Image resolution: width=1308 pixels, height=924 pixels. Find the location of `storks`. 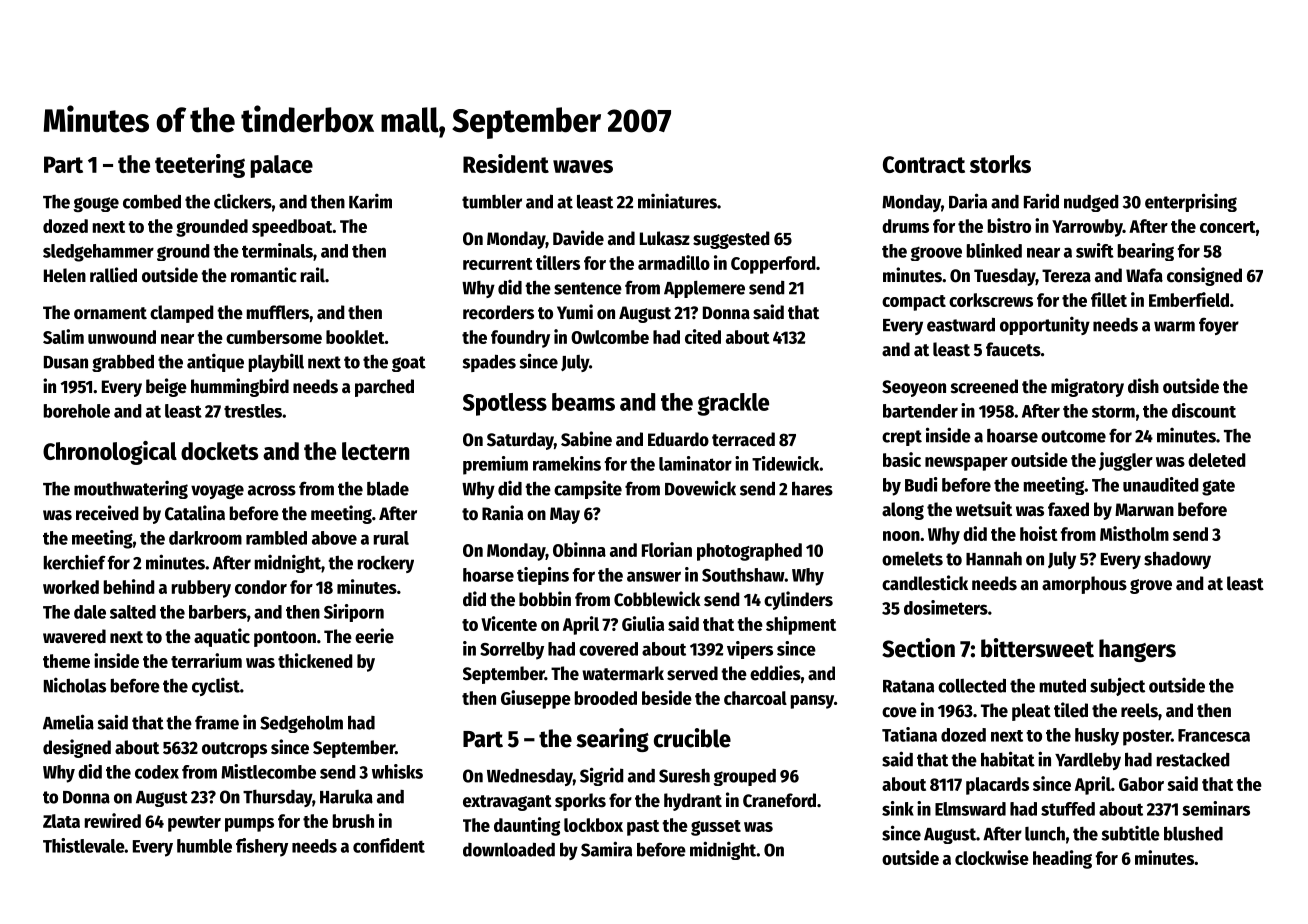

storks is located at coordinates (1000, 164).
